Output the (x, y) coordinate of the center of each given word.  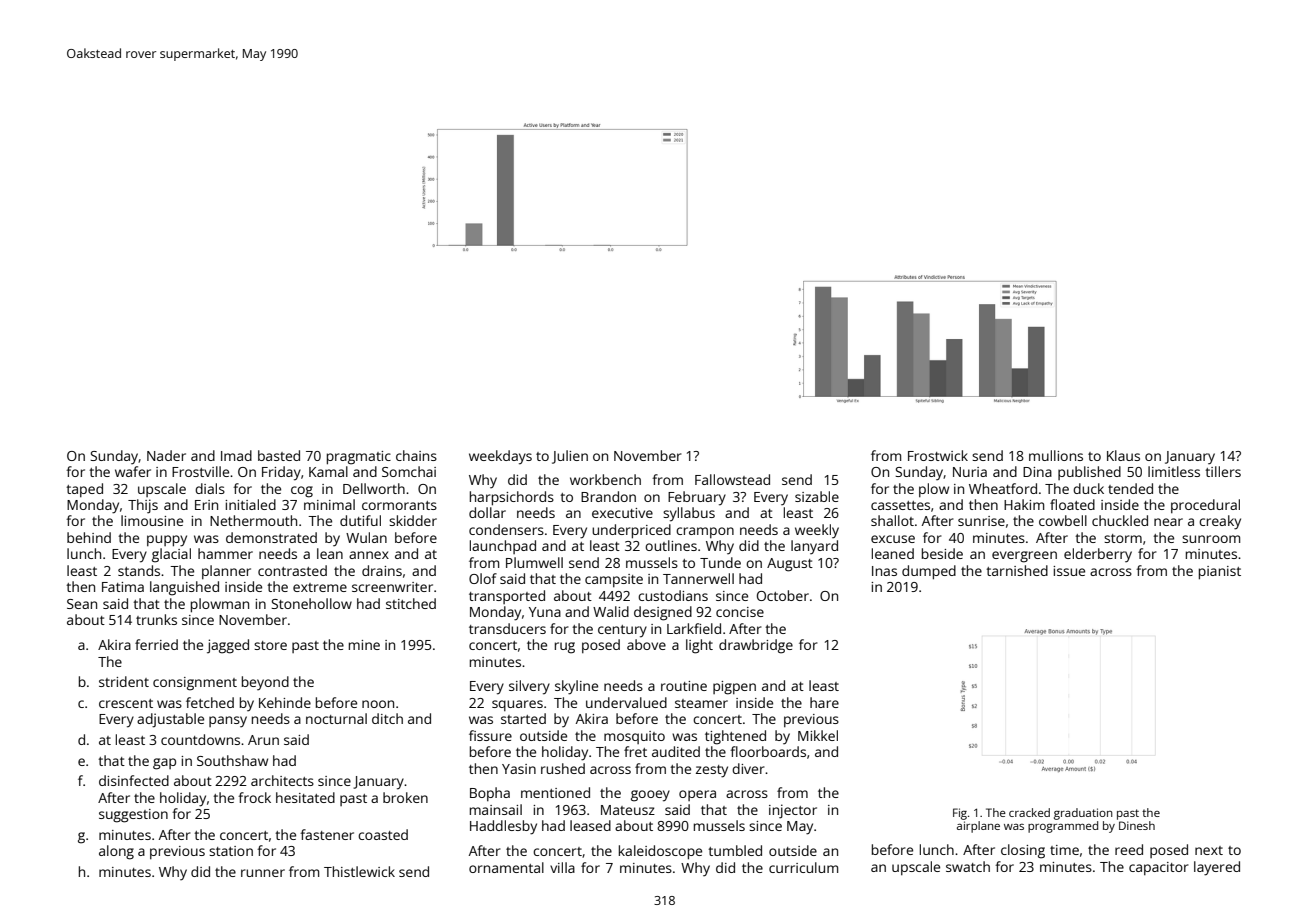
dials (210, 488)
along (116, 852)
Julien (570, 457)
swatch (968, 866)
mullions (1056, 455)
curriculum (803, 867)
